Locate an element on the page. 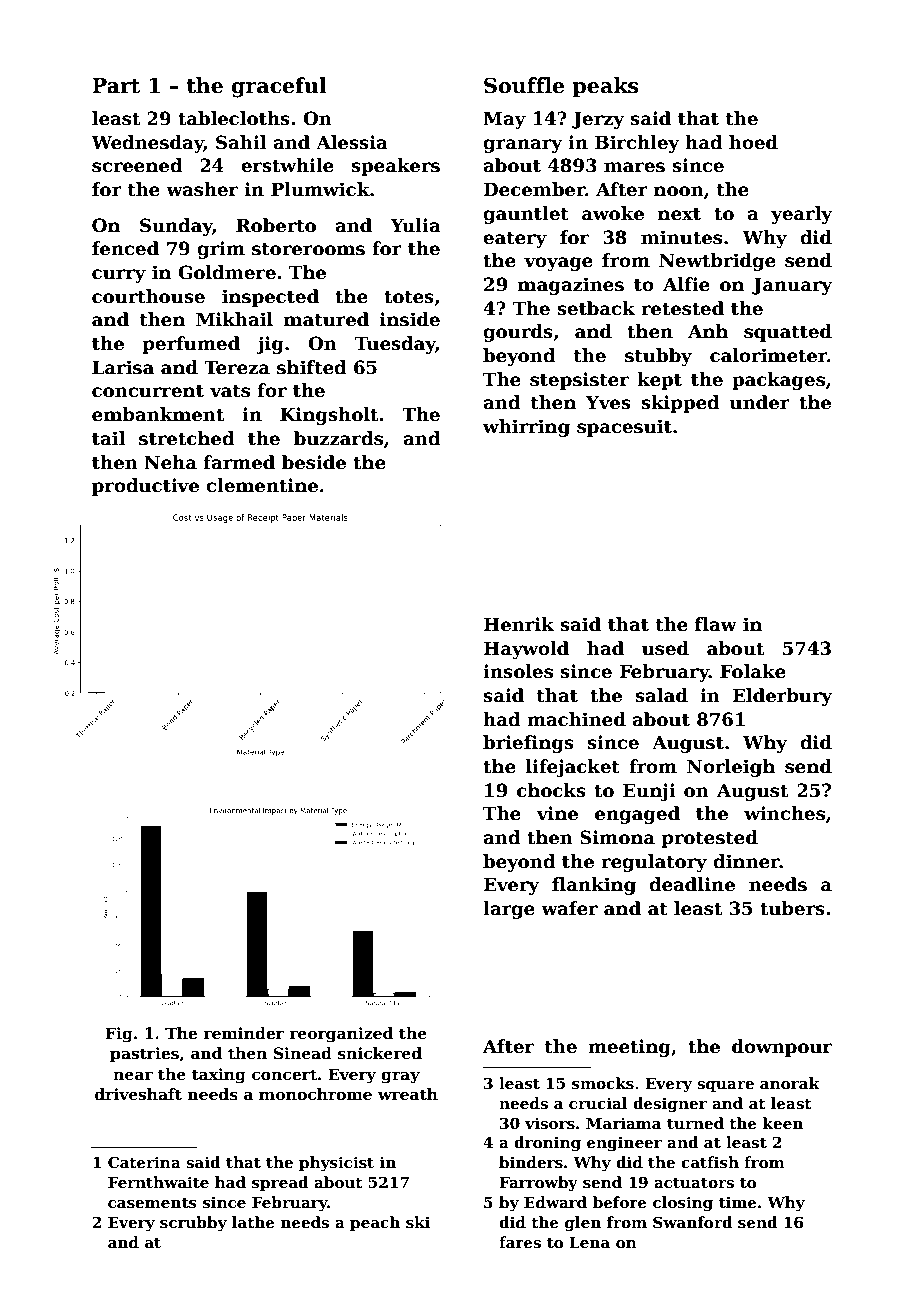  scrubby is located at coordinates (193, 1224).
